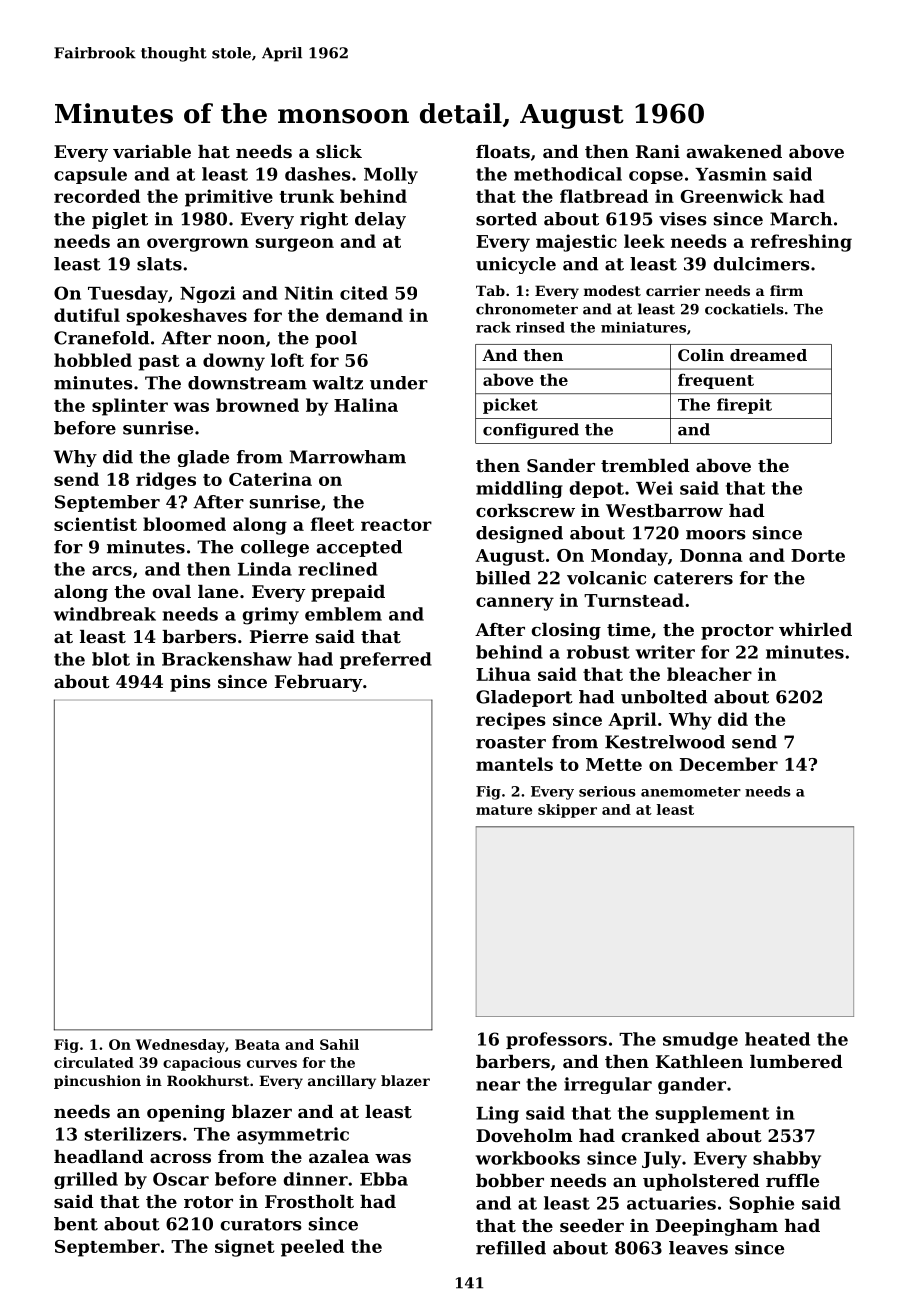 Image resolution: width=908 pixels, height=1316 pixels. Describe the element at coordinates (380, 220) in the screenshot. I see `delay` at that location.
